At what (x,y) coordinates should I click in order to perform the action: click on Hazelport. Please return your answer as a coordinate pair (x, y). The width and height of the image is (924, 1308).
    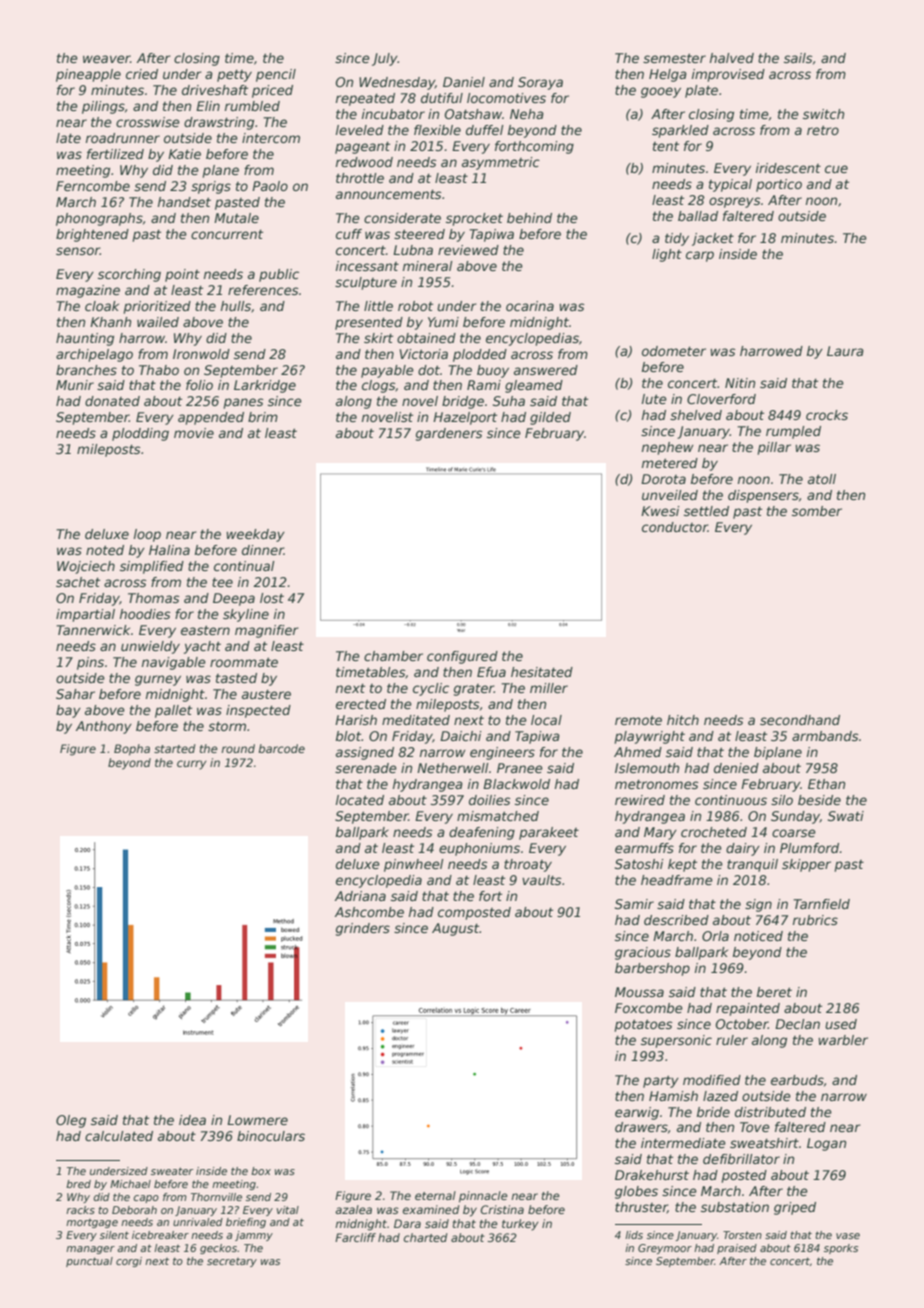
    Looking at the image, I should click on (465, 418).
